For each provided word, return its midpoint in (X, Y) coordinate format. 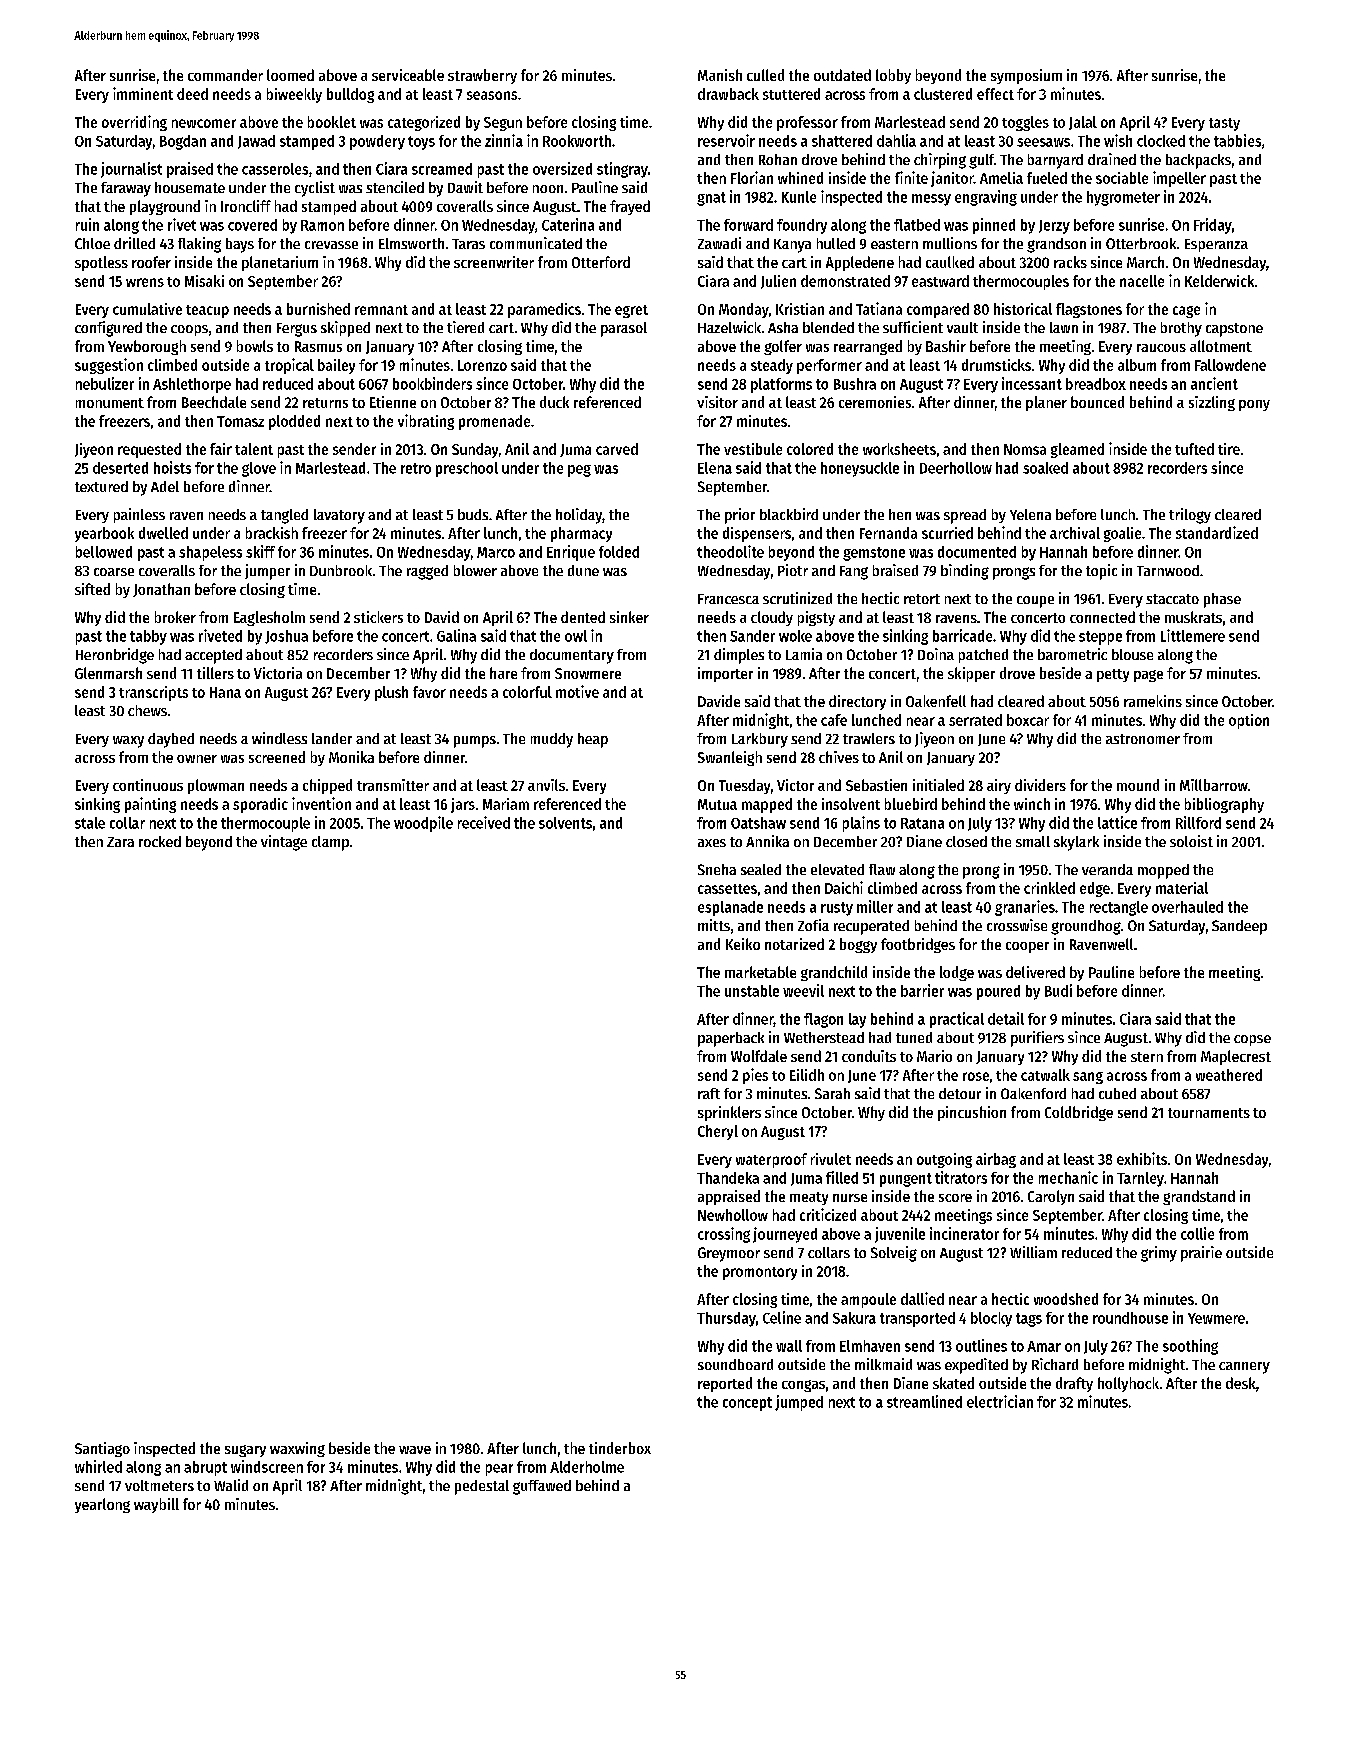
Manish (720, 75)
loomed (290, 75)
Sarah (832, 1093)
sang (1088, 1078)
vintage (284, 843)
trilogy (1190, 516)
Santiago (102, 1449)
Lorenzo (482, 365)
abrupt (205, 1468)
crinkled (1049, 888)
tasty (1224, 124)
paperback (731, 1039)
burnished (318, 309)
